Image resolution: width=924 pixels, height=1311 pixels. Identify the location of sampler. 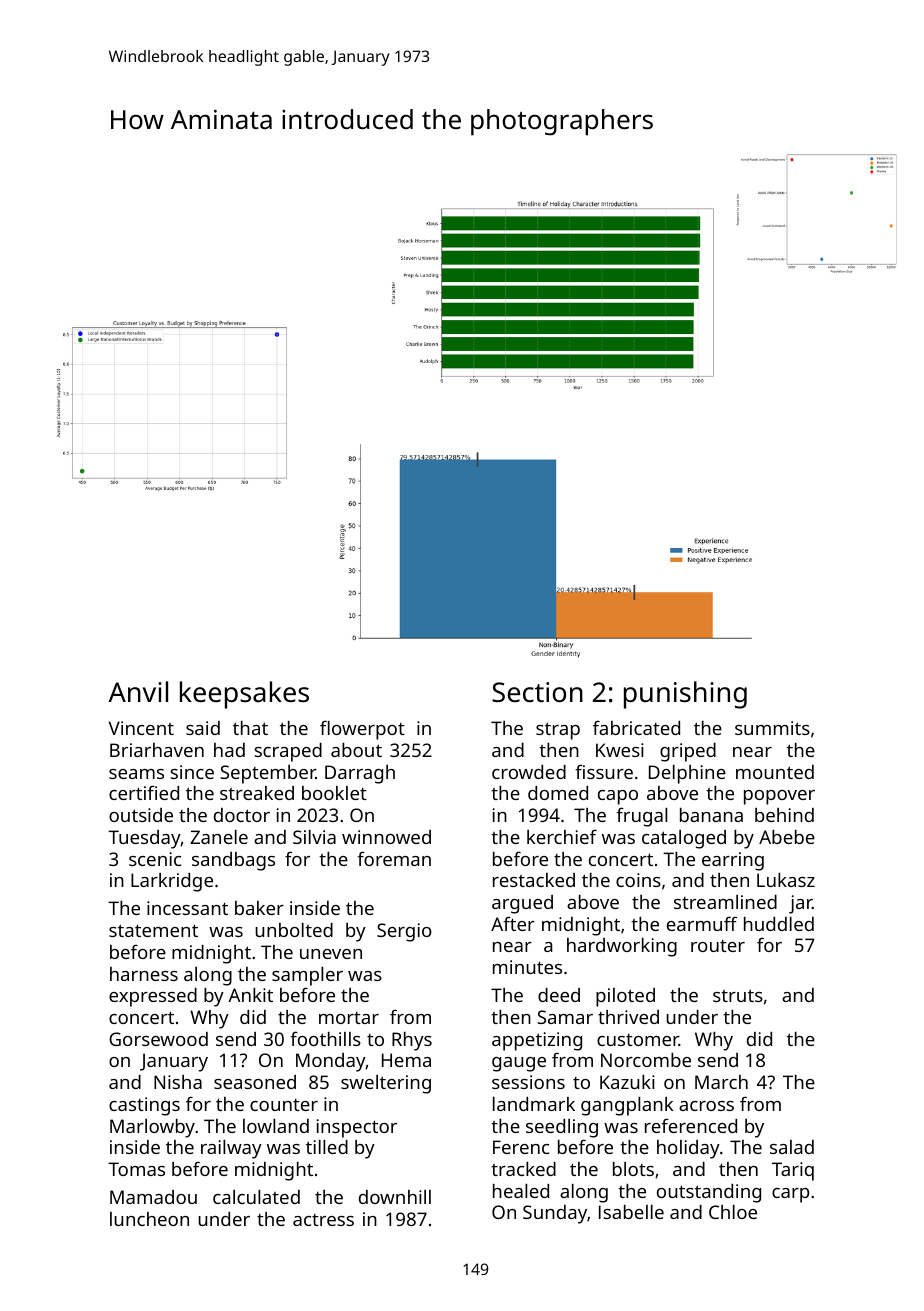
(307, 976).
